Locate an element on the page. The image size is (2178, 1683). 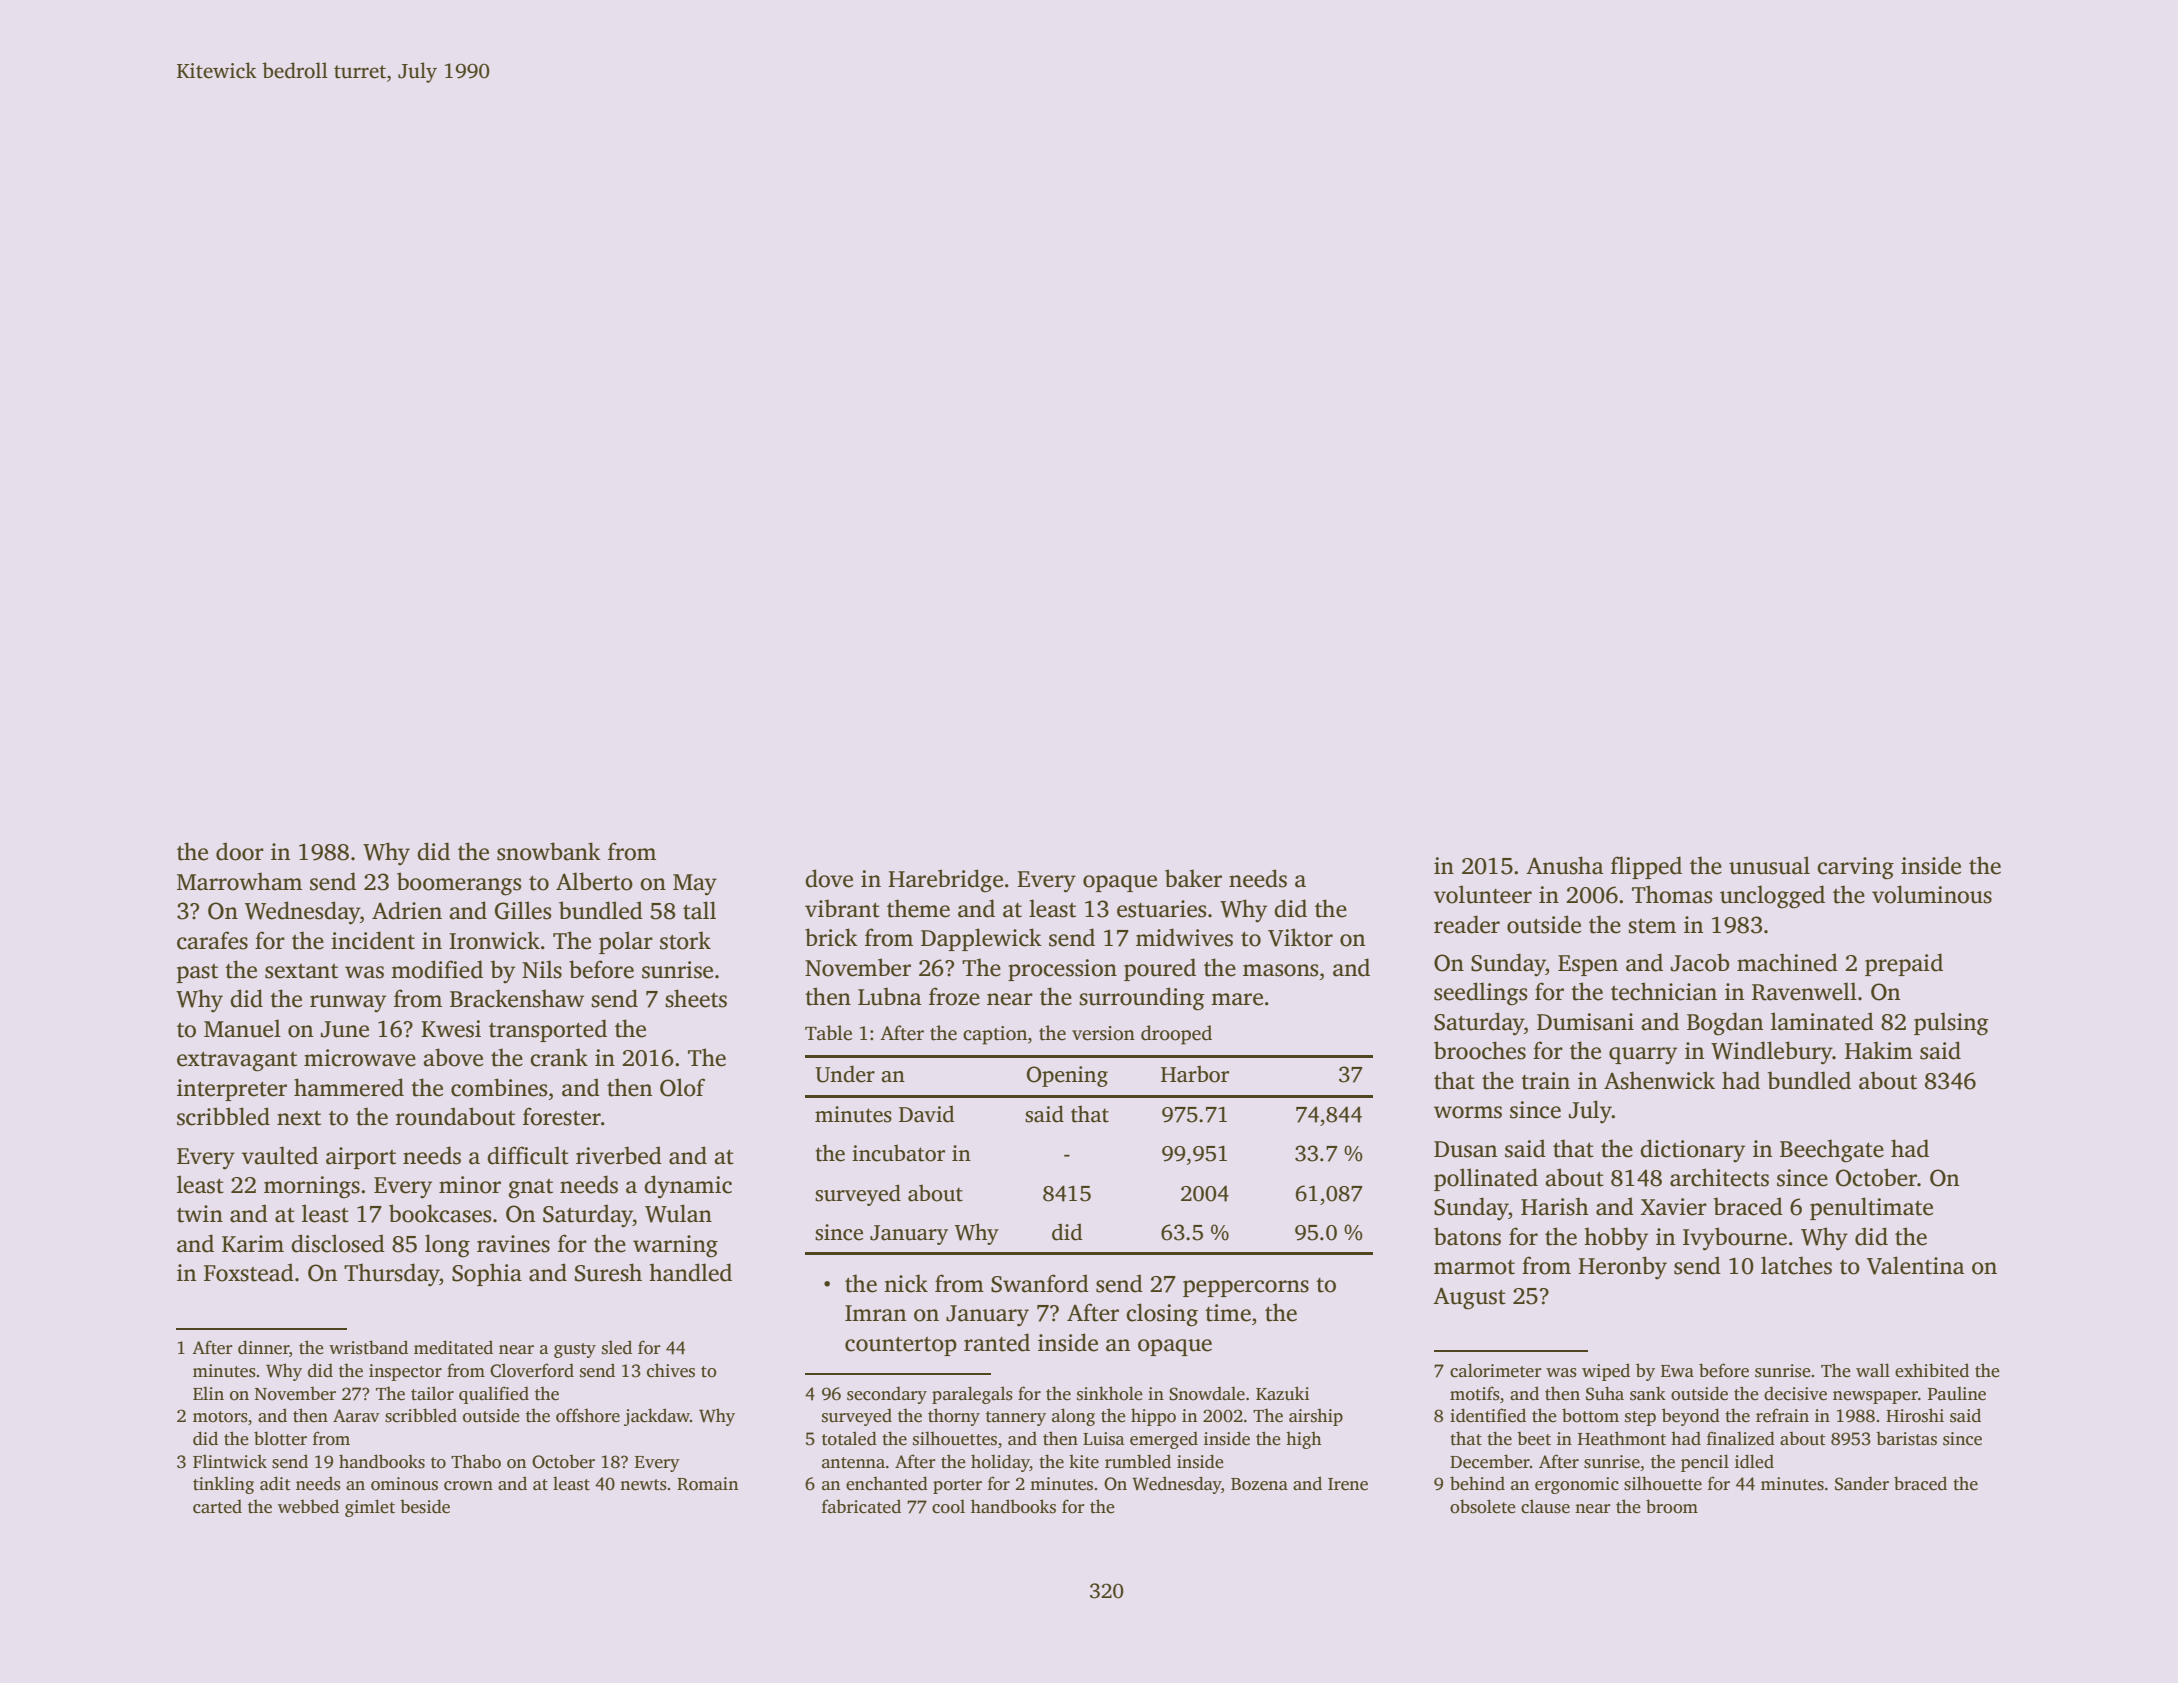
totaled is located at coordinates (849, 1438).
